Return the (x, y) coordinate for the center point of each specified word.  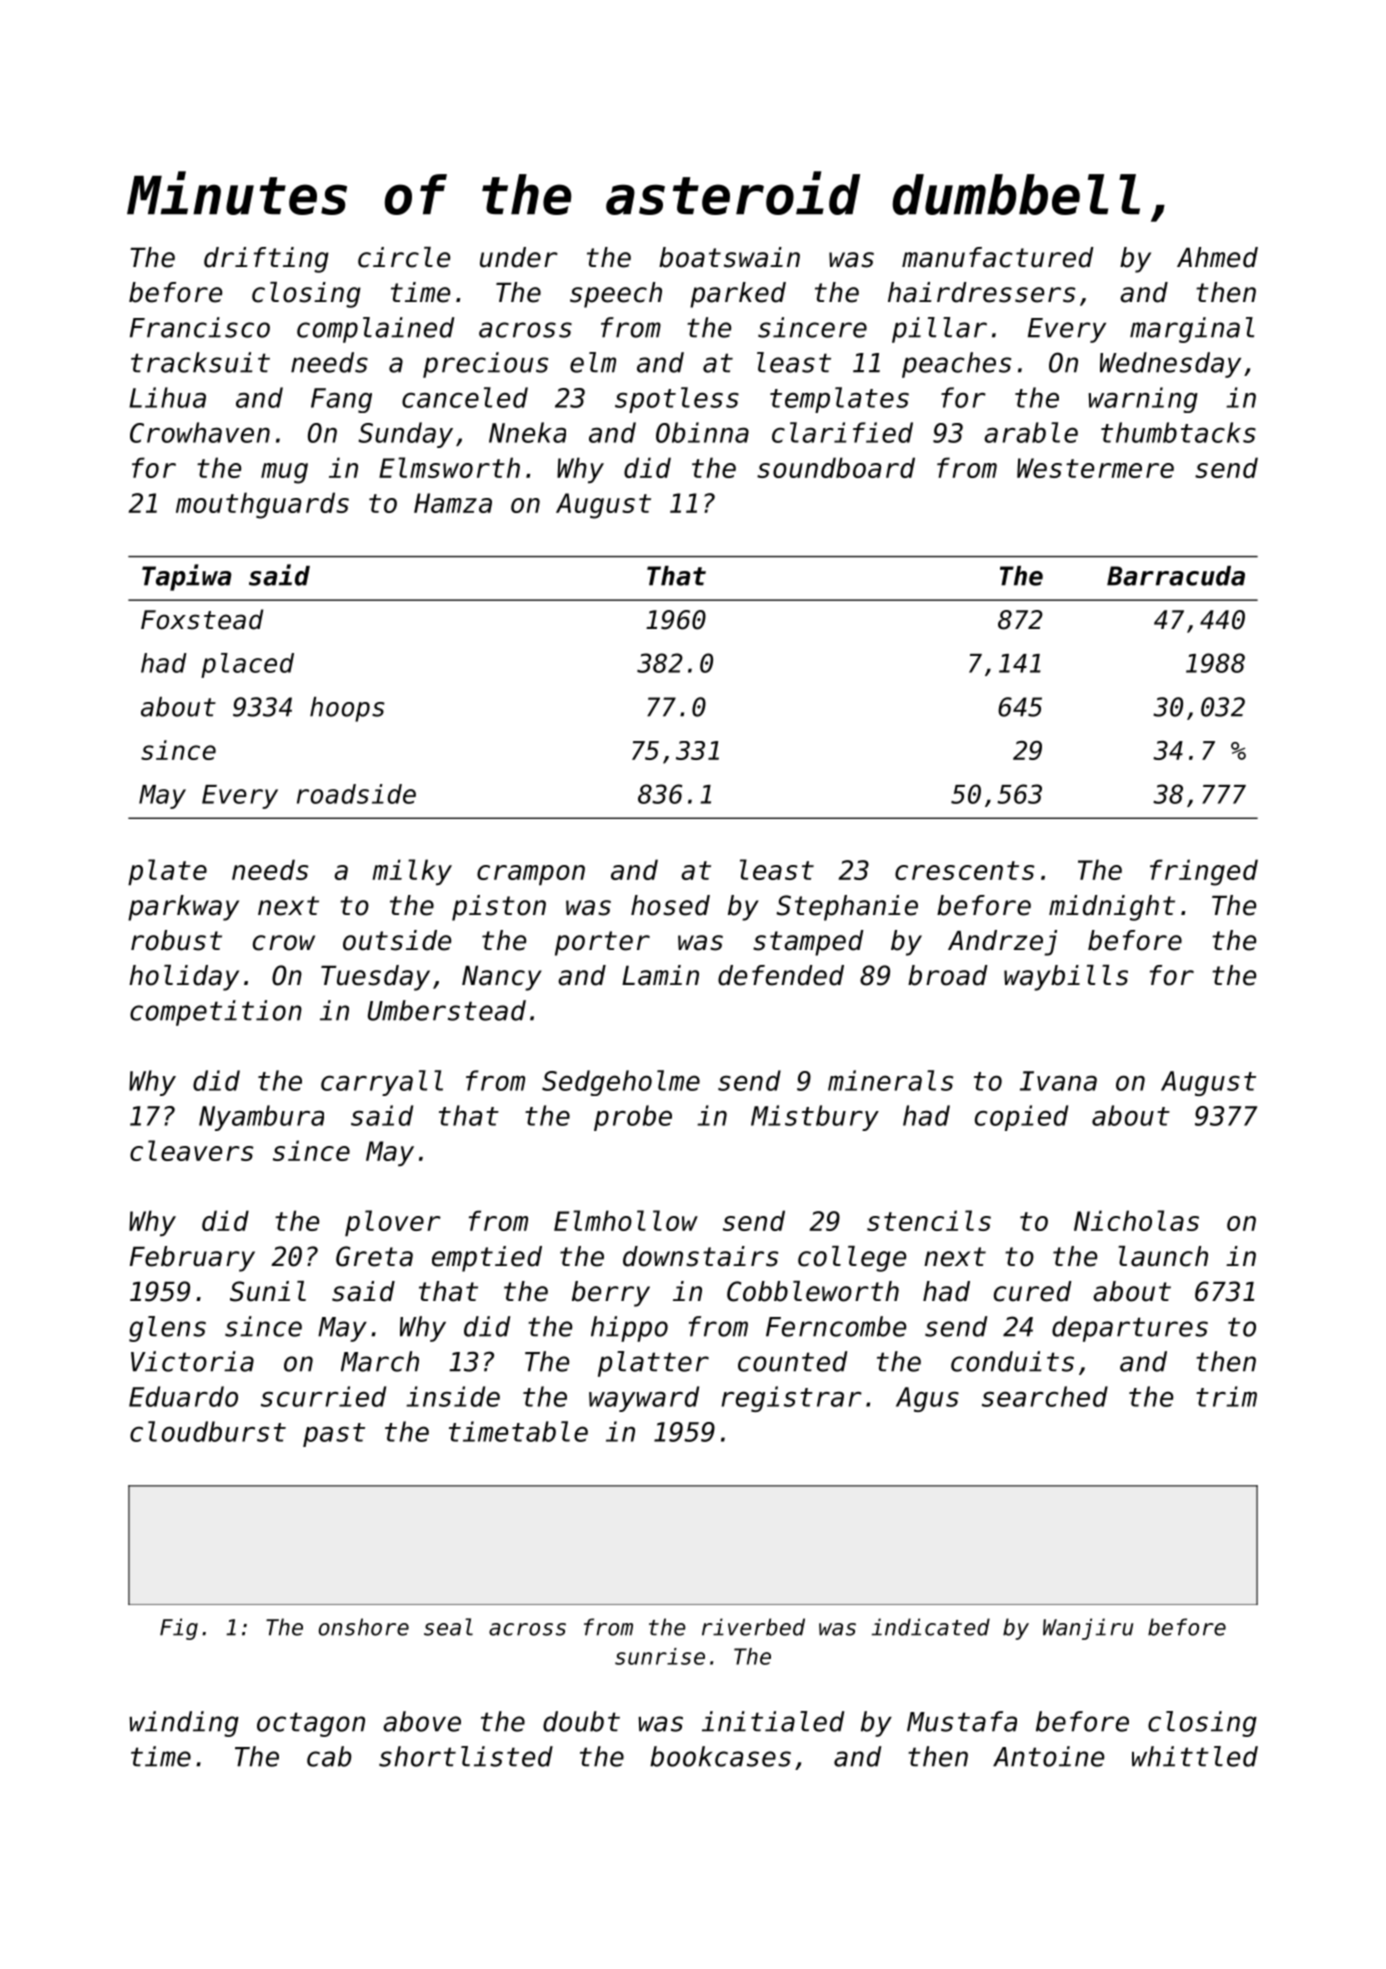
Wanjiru (1088, 1629)
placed (247, 665)
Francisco (200, 327)
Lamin (660, 975)
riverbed (753, 1627)
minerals (890, 1080)
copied (1021, 1118)
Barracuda (1176, 576)
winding (184, 1724)
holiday (184, 978)
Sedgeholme (621, 1083)
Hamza (453, 503)
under (519, 257)
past (334, 1435)
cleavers (191, 1150)
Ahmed (1217, 257)
